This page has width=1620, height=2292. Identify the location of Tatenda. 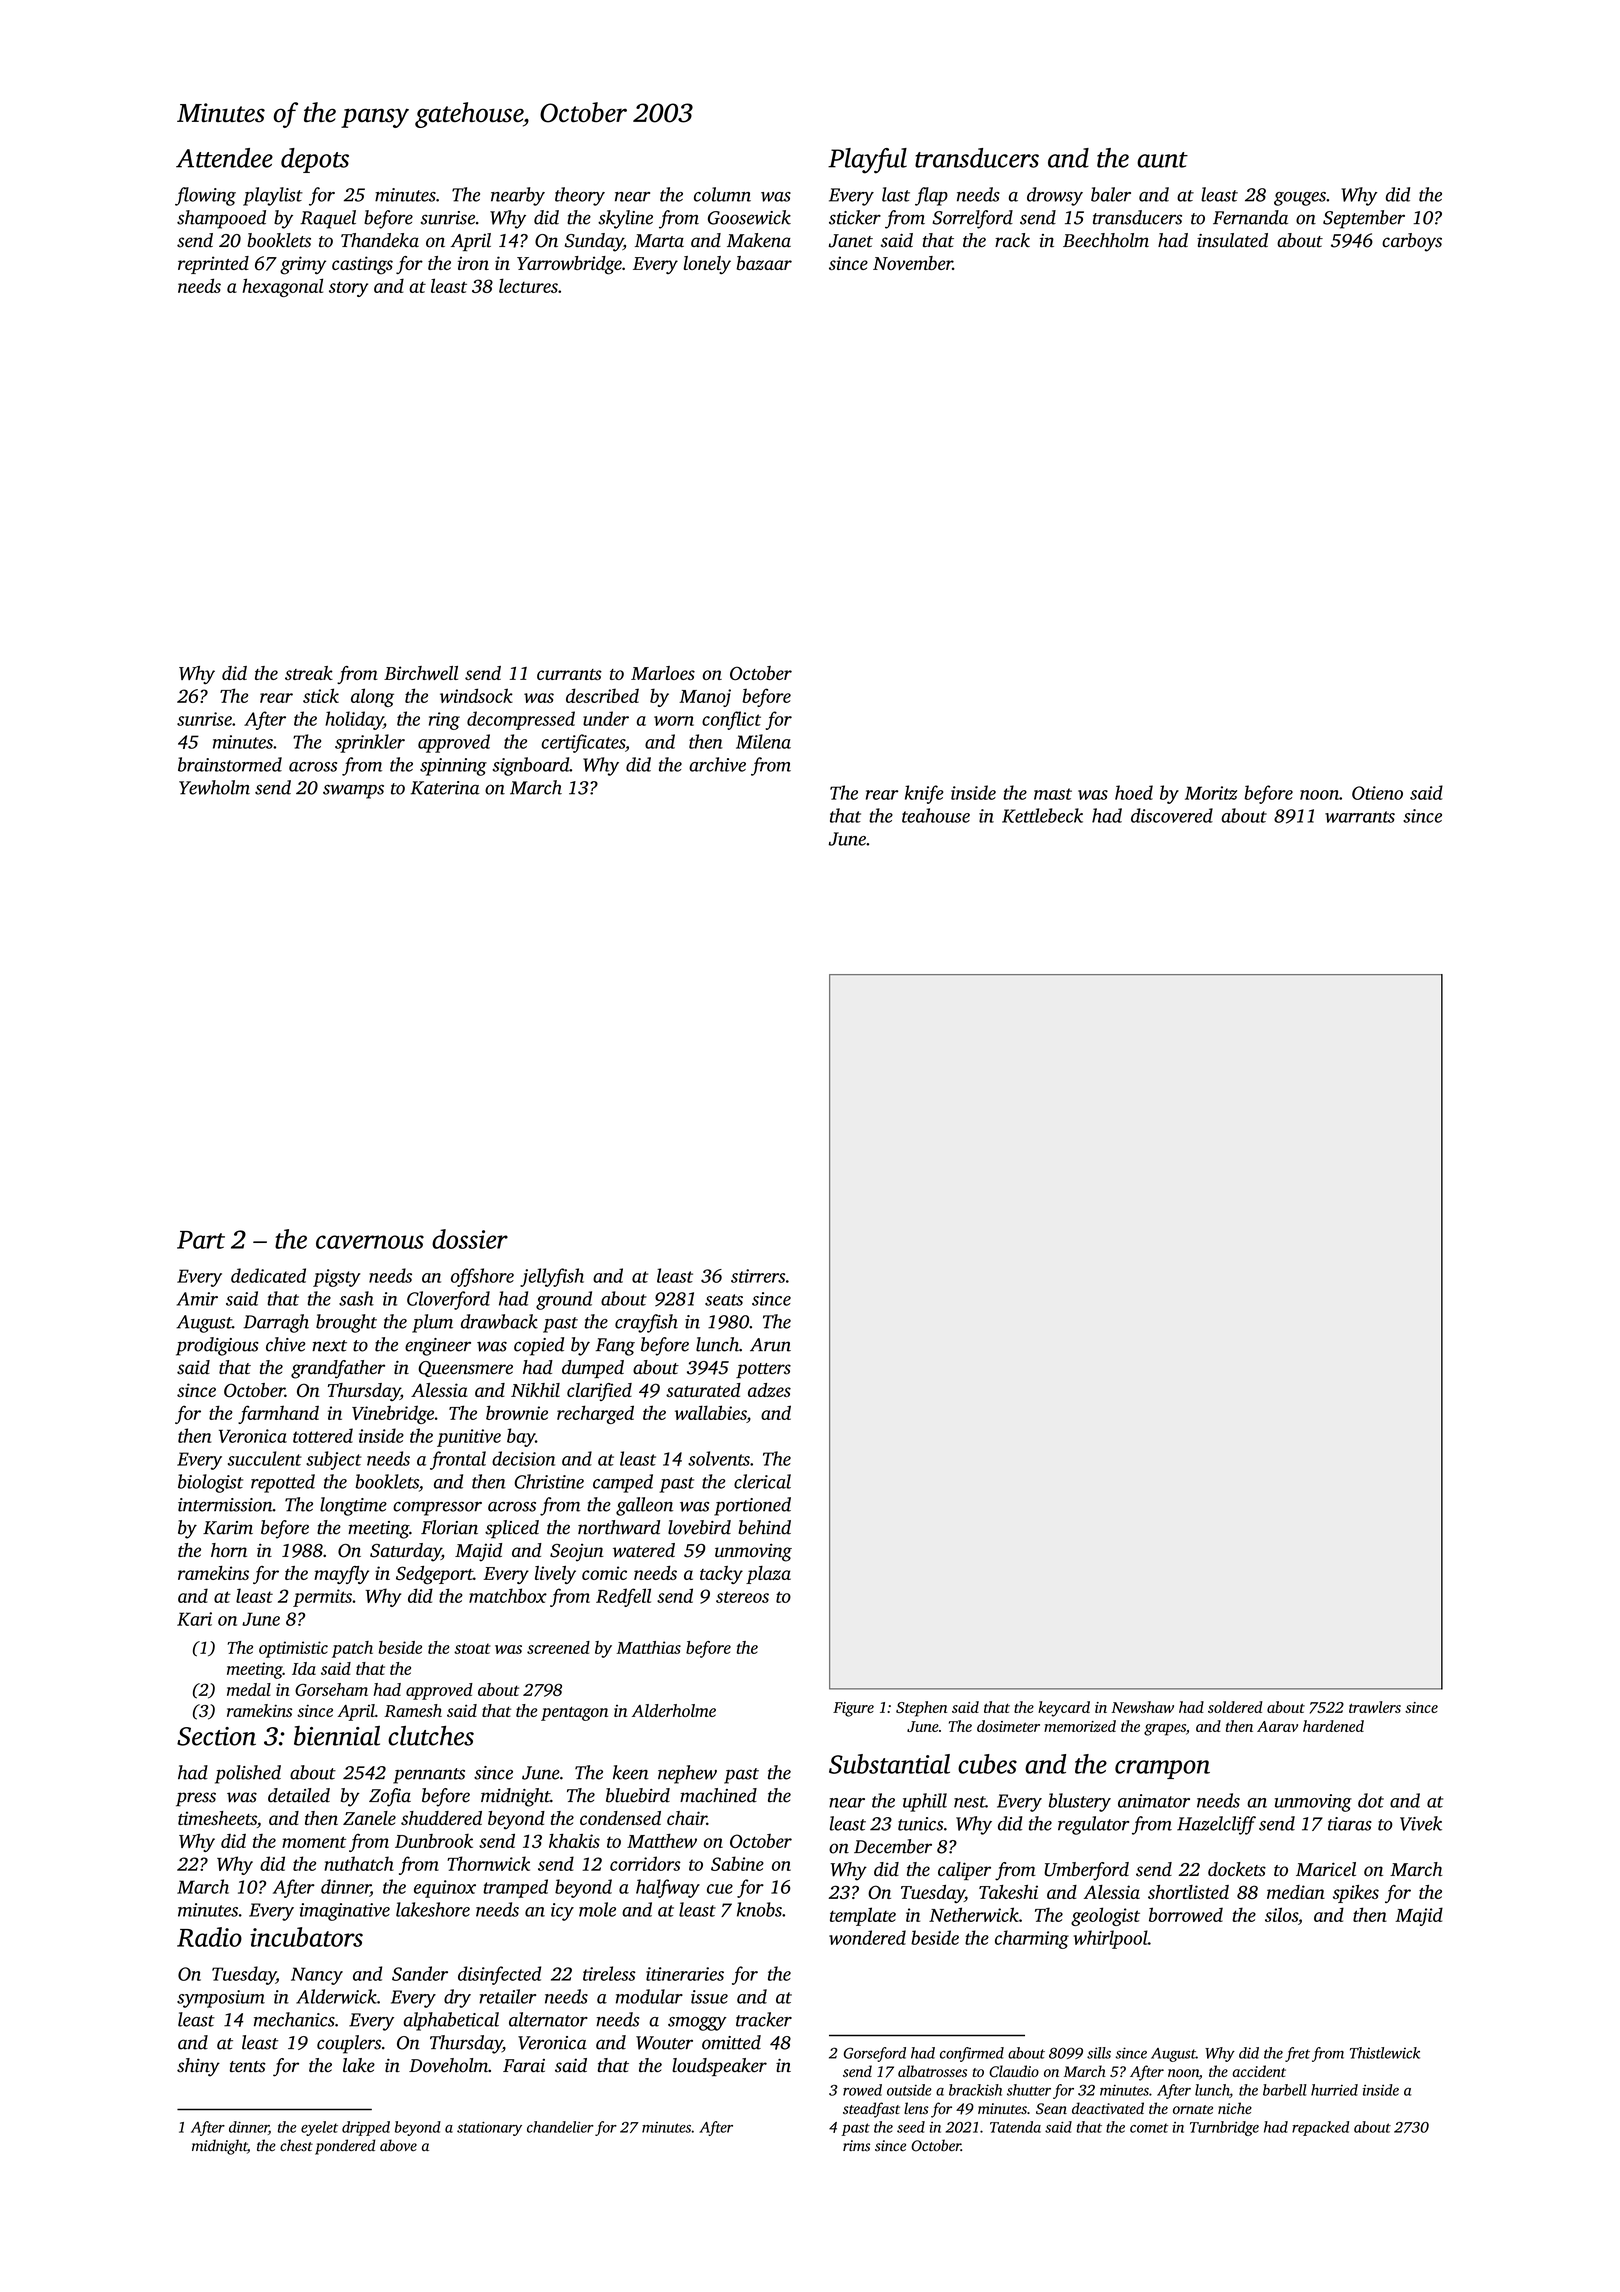
(1015, 2127).
